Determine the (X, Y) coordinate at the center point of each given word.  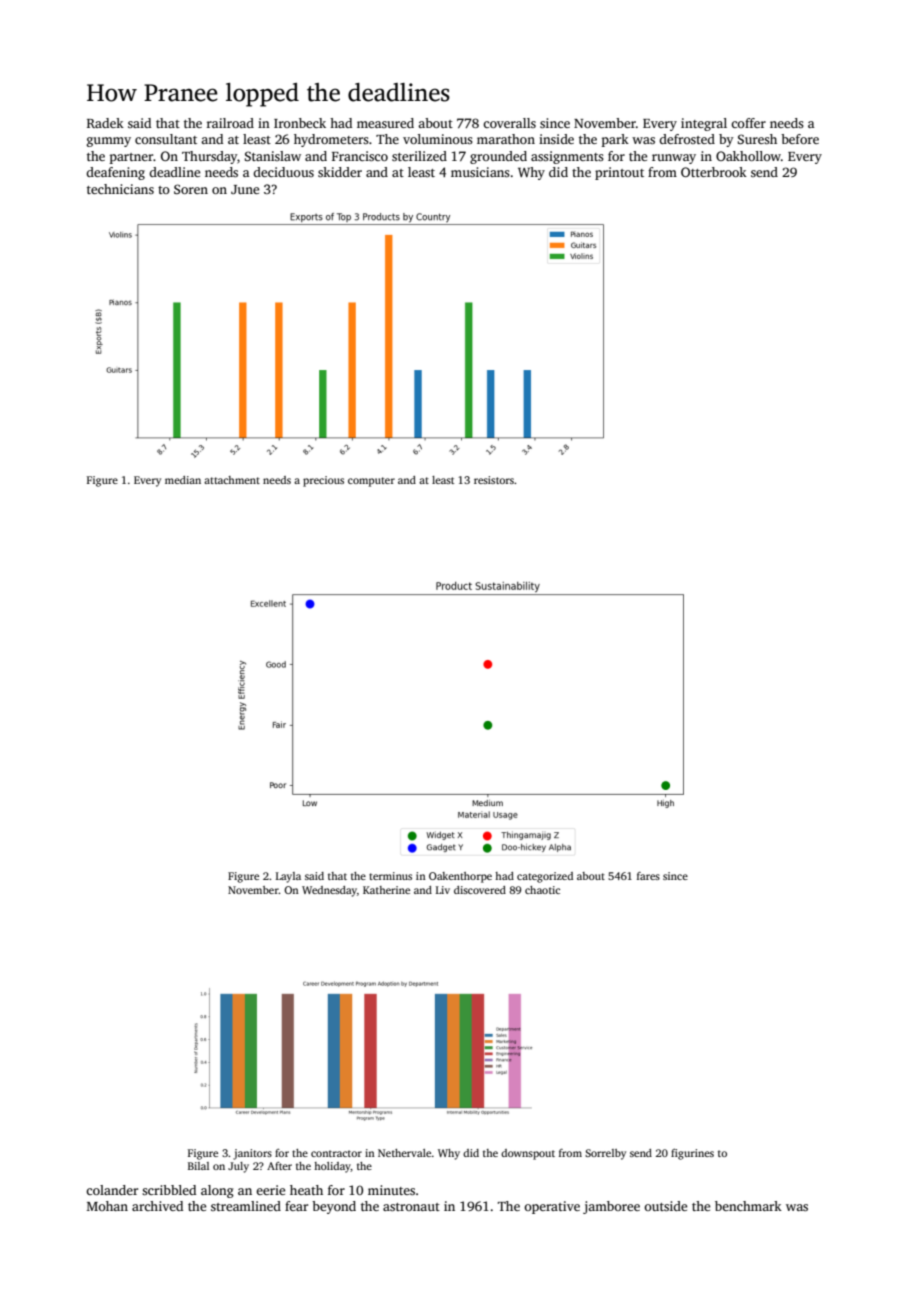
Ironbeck (300, 123)
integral (704, 124)
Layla (288, 877)
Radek (105, 123)
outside (665, 1206)
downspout (528, 1154)
